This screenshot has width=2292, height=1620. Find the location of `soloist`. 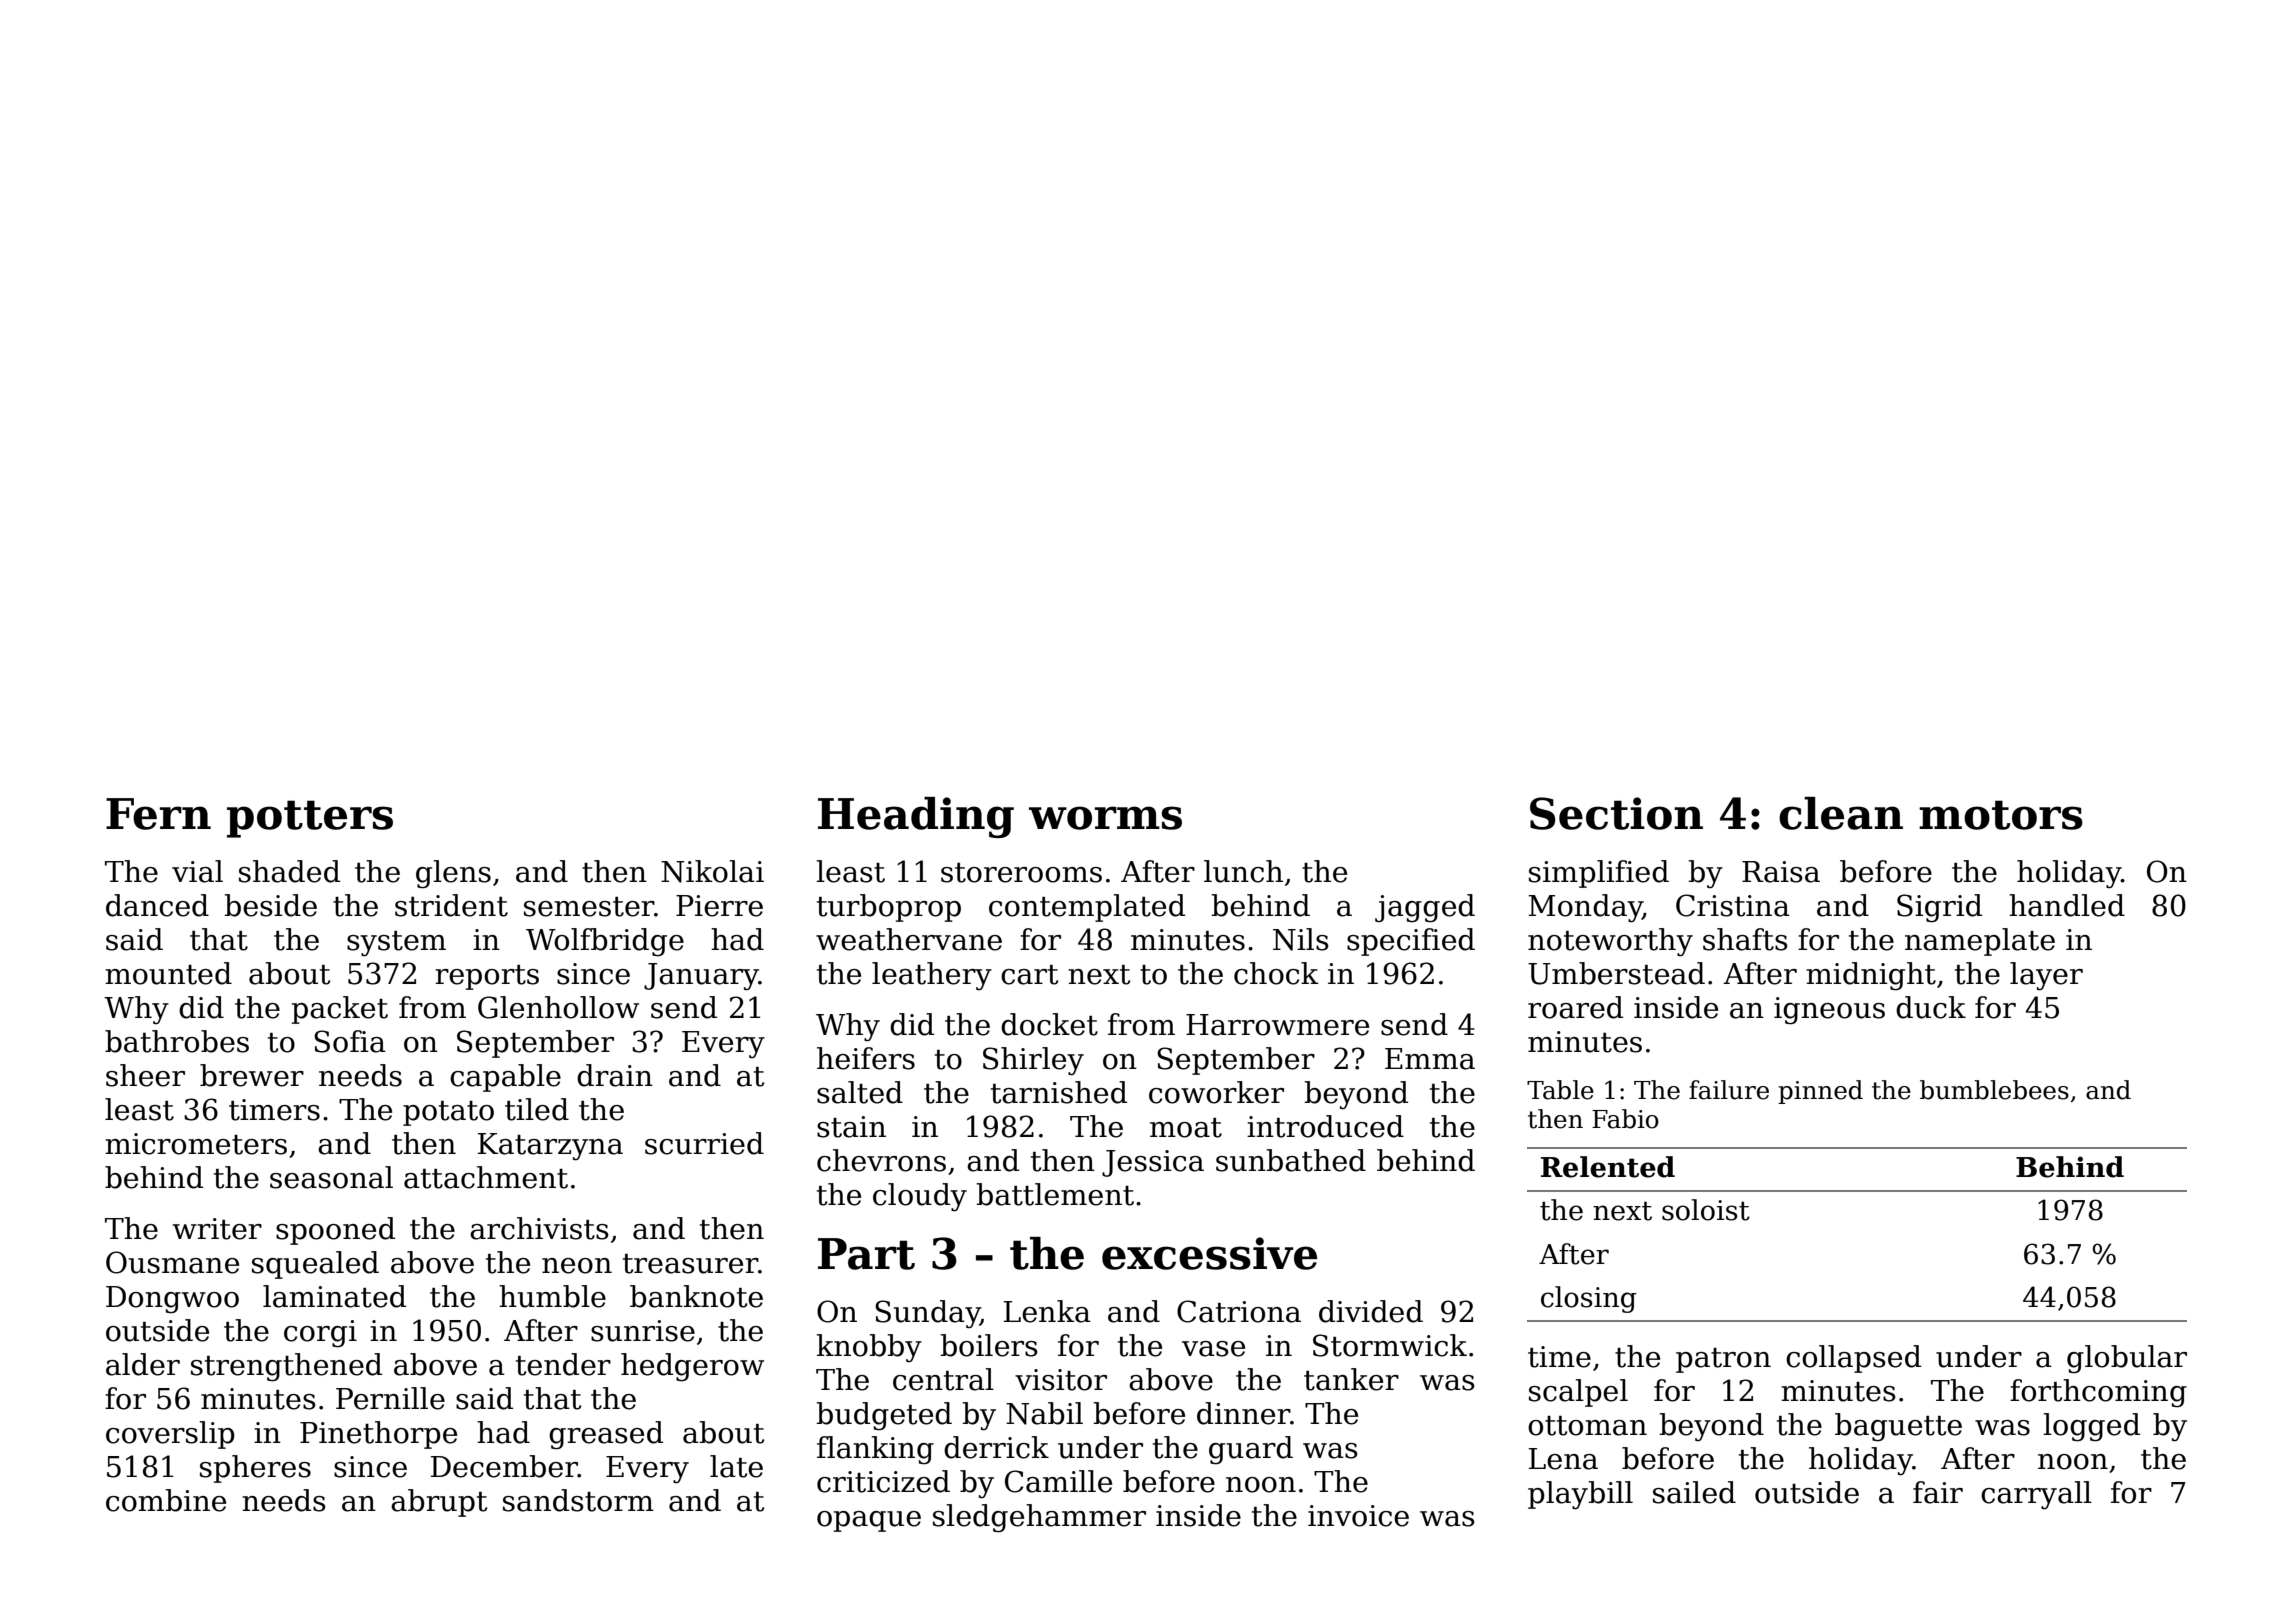

soloist is located at coordinates (1706, 1210).
